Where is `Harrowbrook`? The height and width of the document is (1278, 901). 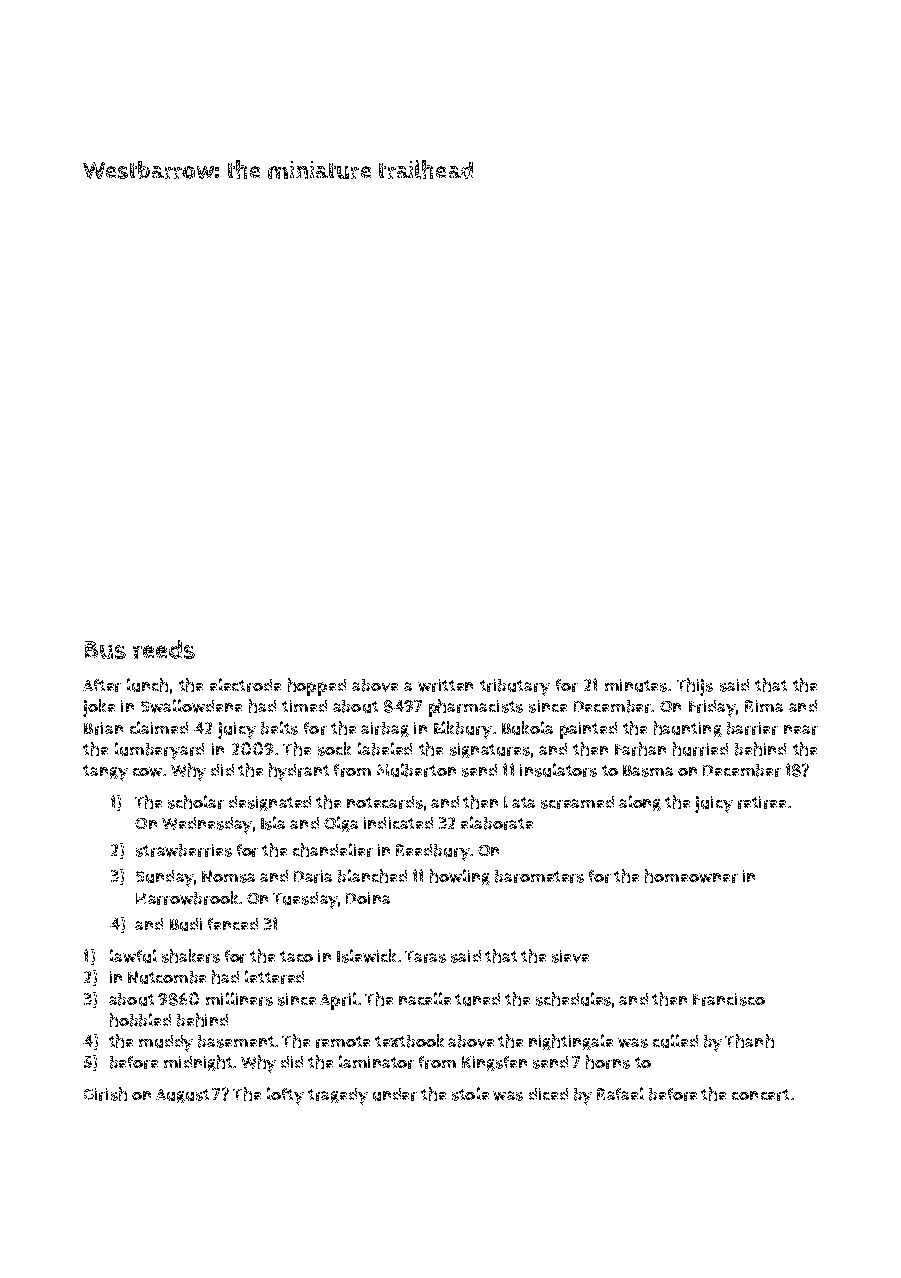 Harrowbrook is located at coordinates (187, 898).
